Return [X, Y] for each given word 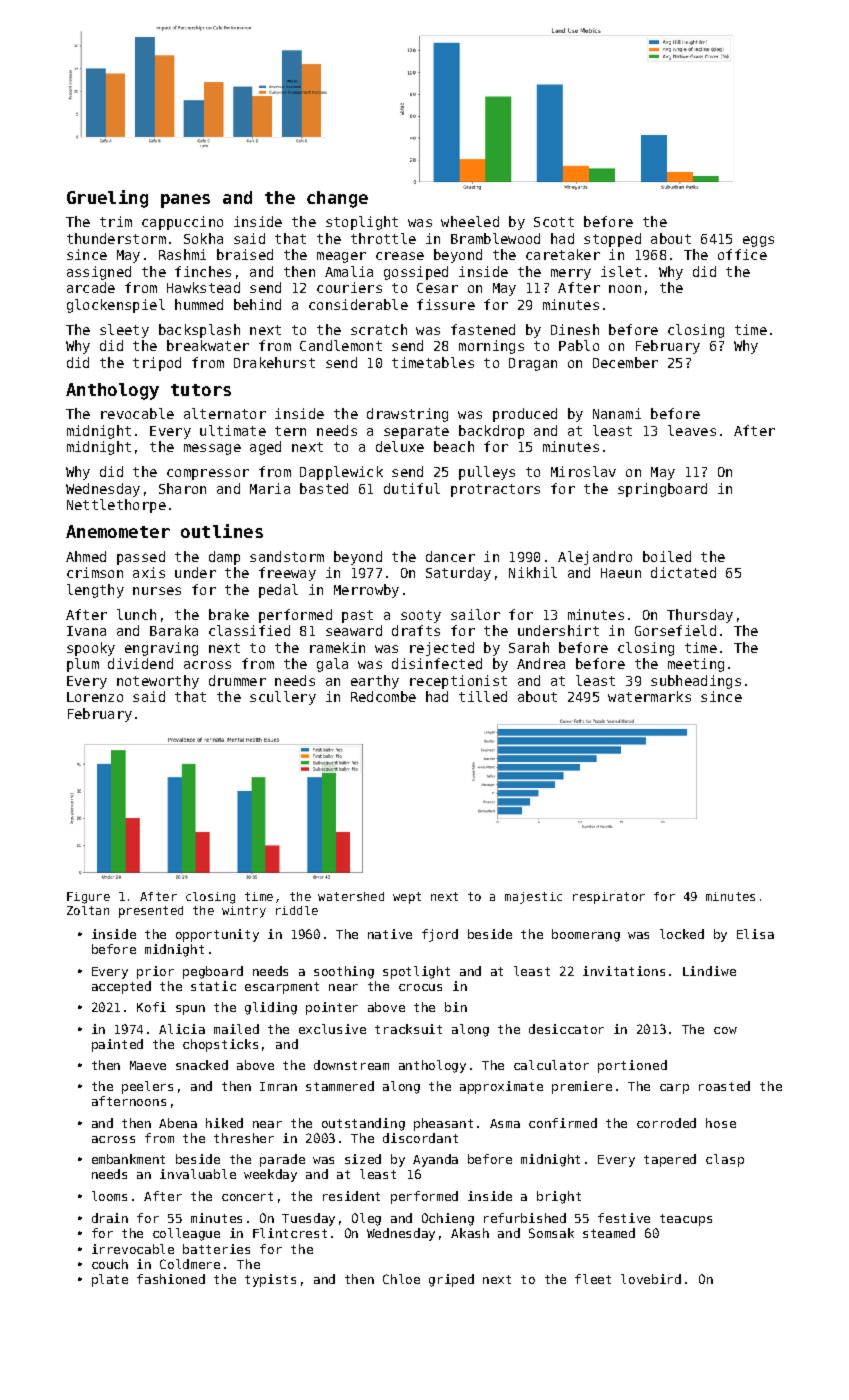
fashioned [171, 1279]
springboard [662, 490]
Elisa [755, 934]
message [212, 449]
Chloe [401, 1279]
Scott [554, 222]
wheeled [470, 221]
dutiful [412, 488]
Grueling [107, 199]
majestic [533, 898]
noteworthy [158, 682]
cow [725, 1030]
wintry [244, 912]
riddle [297, 910]
